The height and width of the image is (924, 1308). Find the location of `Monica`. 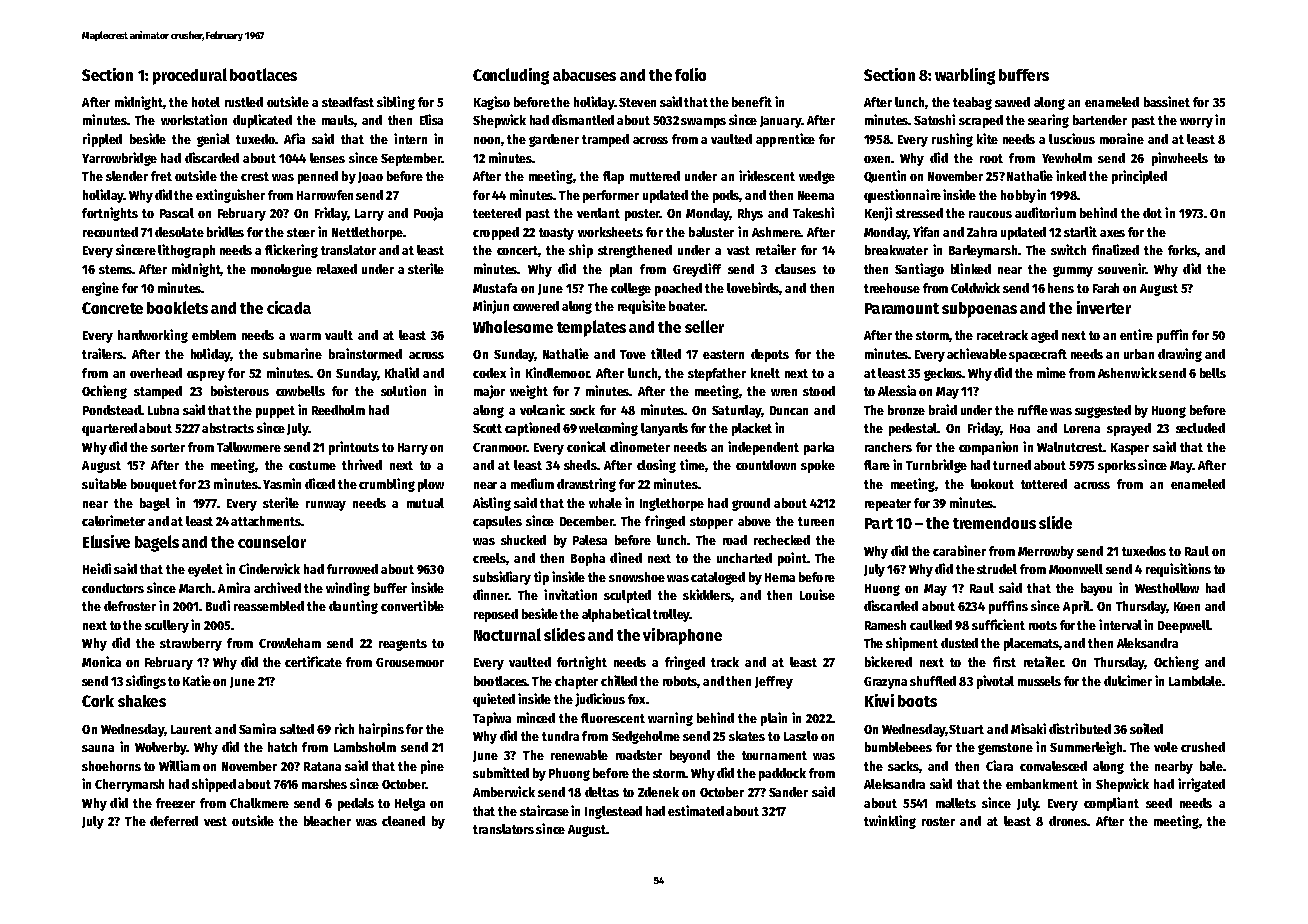

Monica is located at coordinates (101, 661).
